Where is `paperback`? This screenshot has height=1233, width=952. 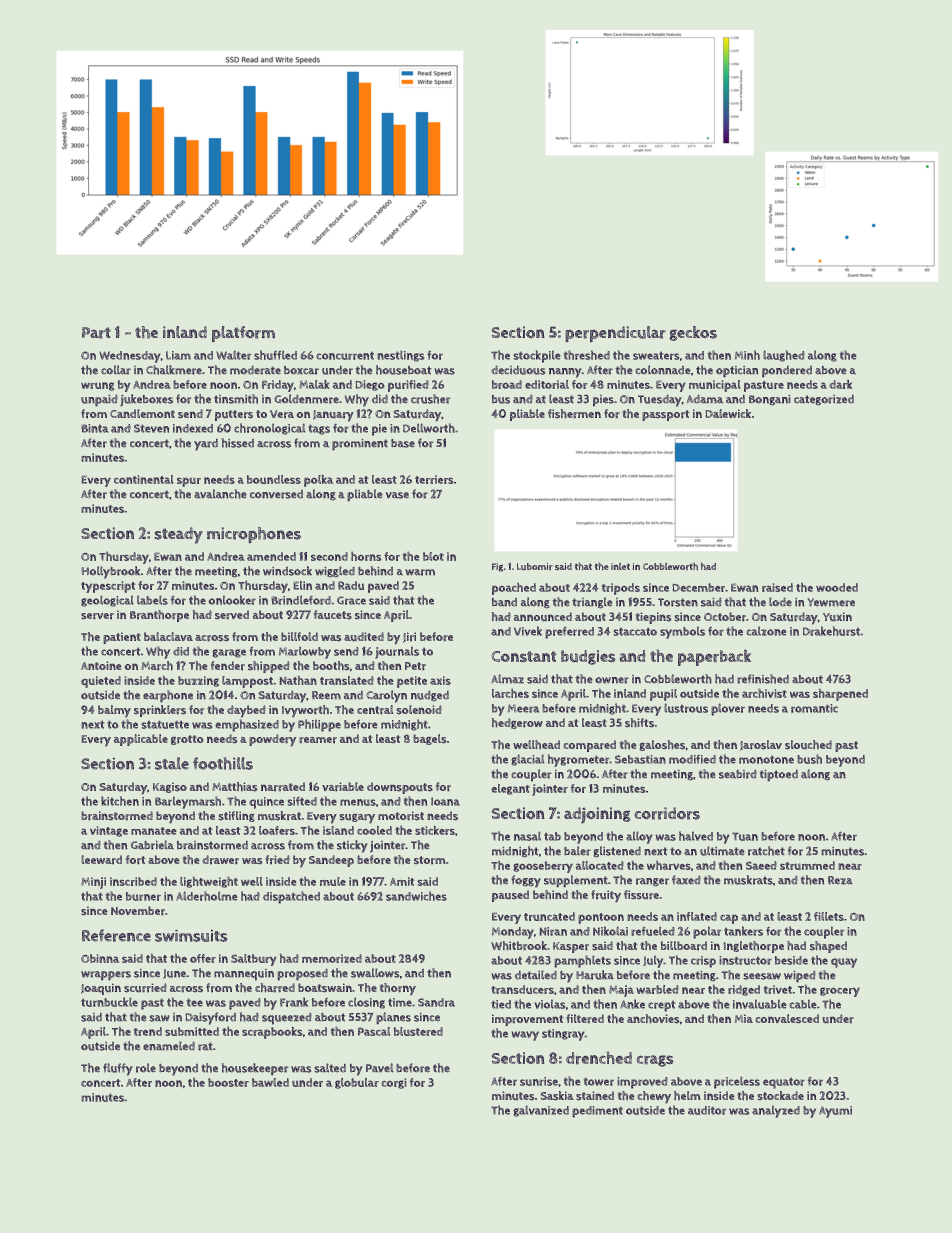 paperback is located at coordinates (714, 657).
